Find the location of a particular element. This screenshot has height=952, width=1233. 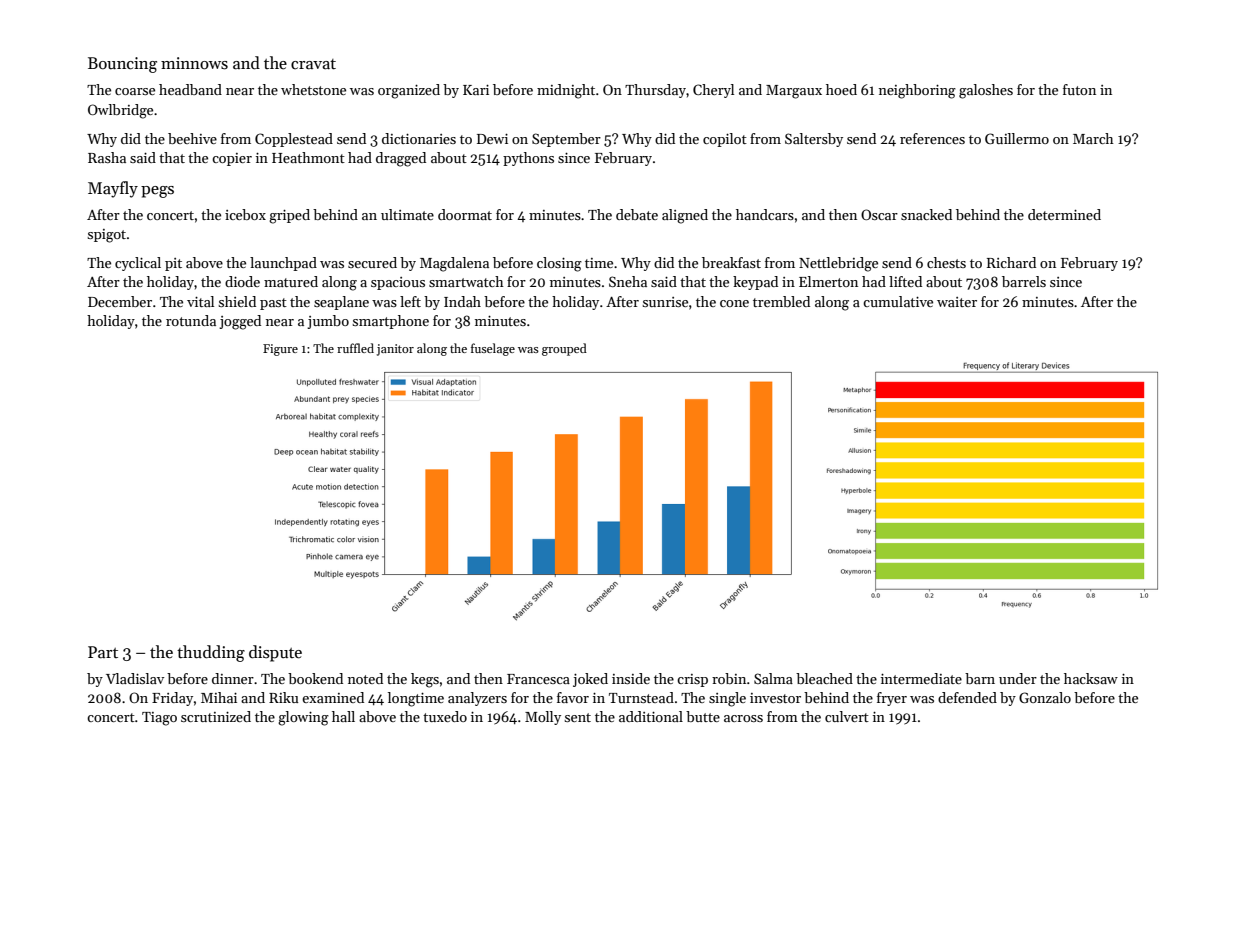

intermediate is located at coordinates (921, 678).
